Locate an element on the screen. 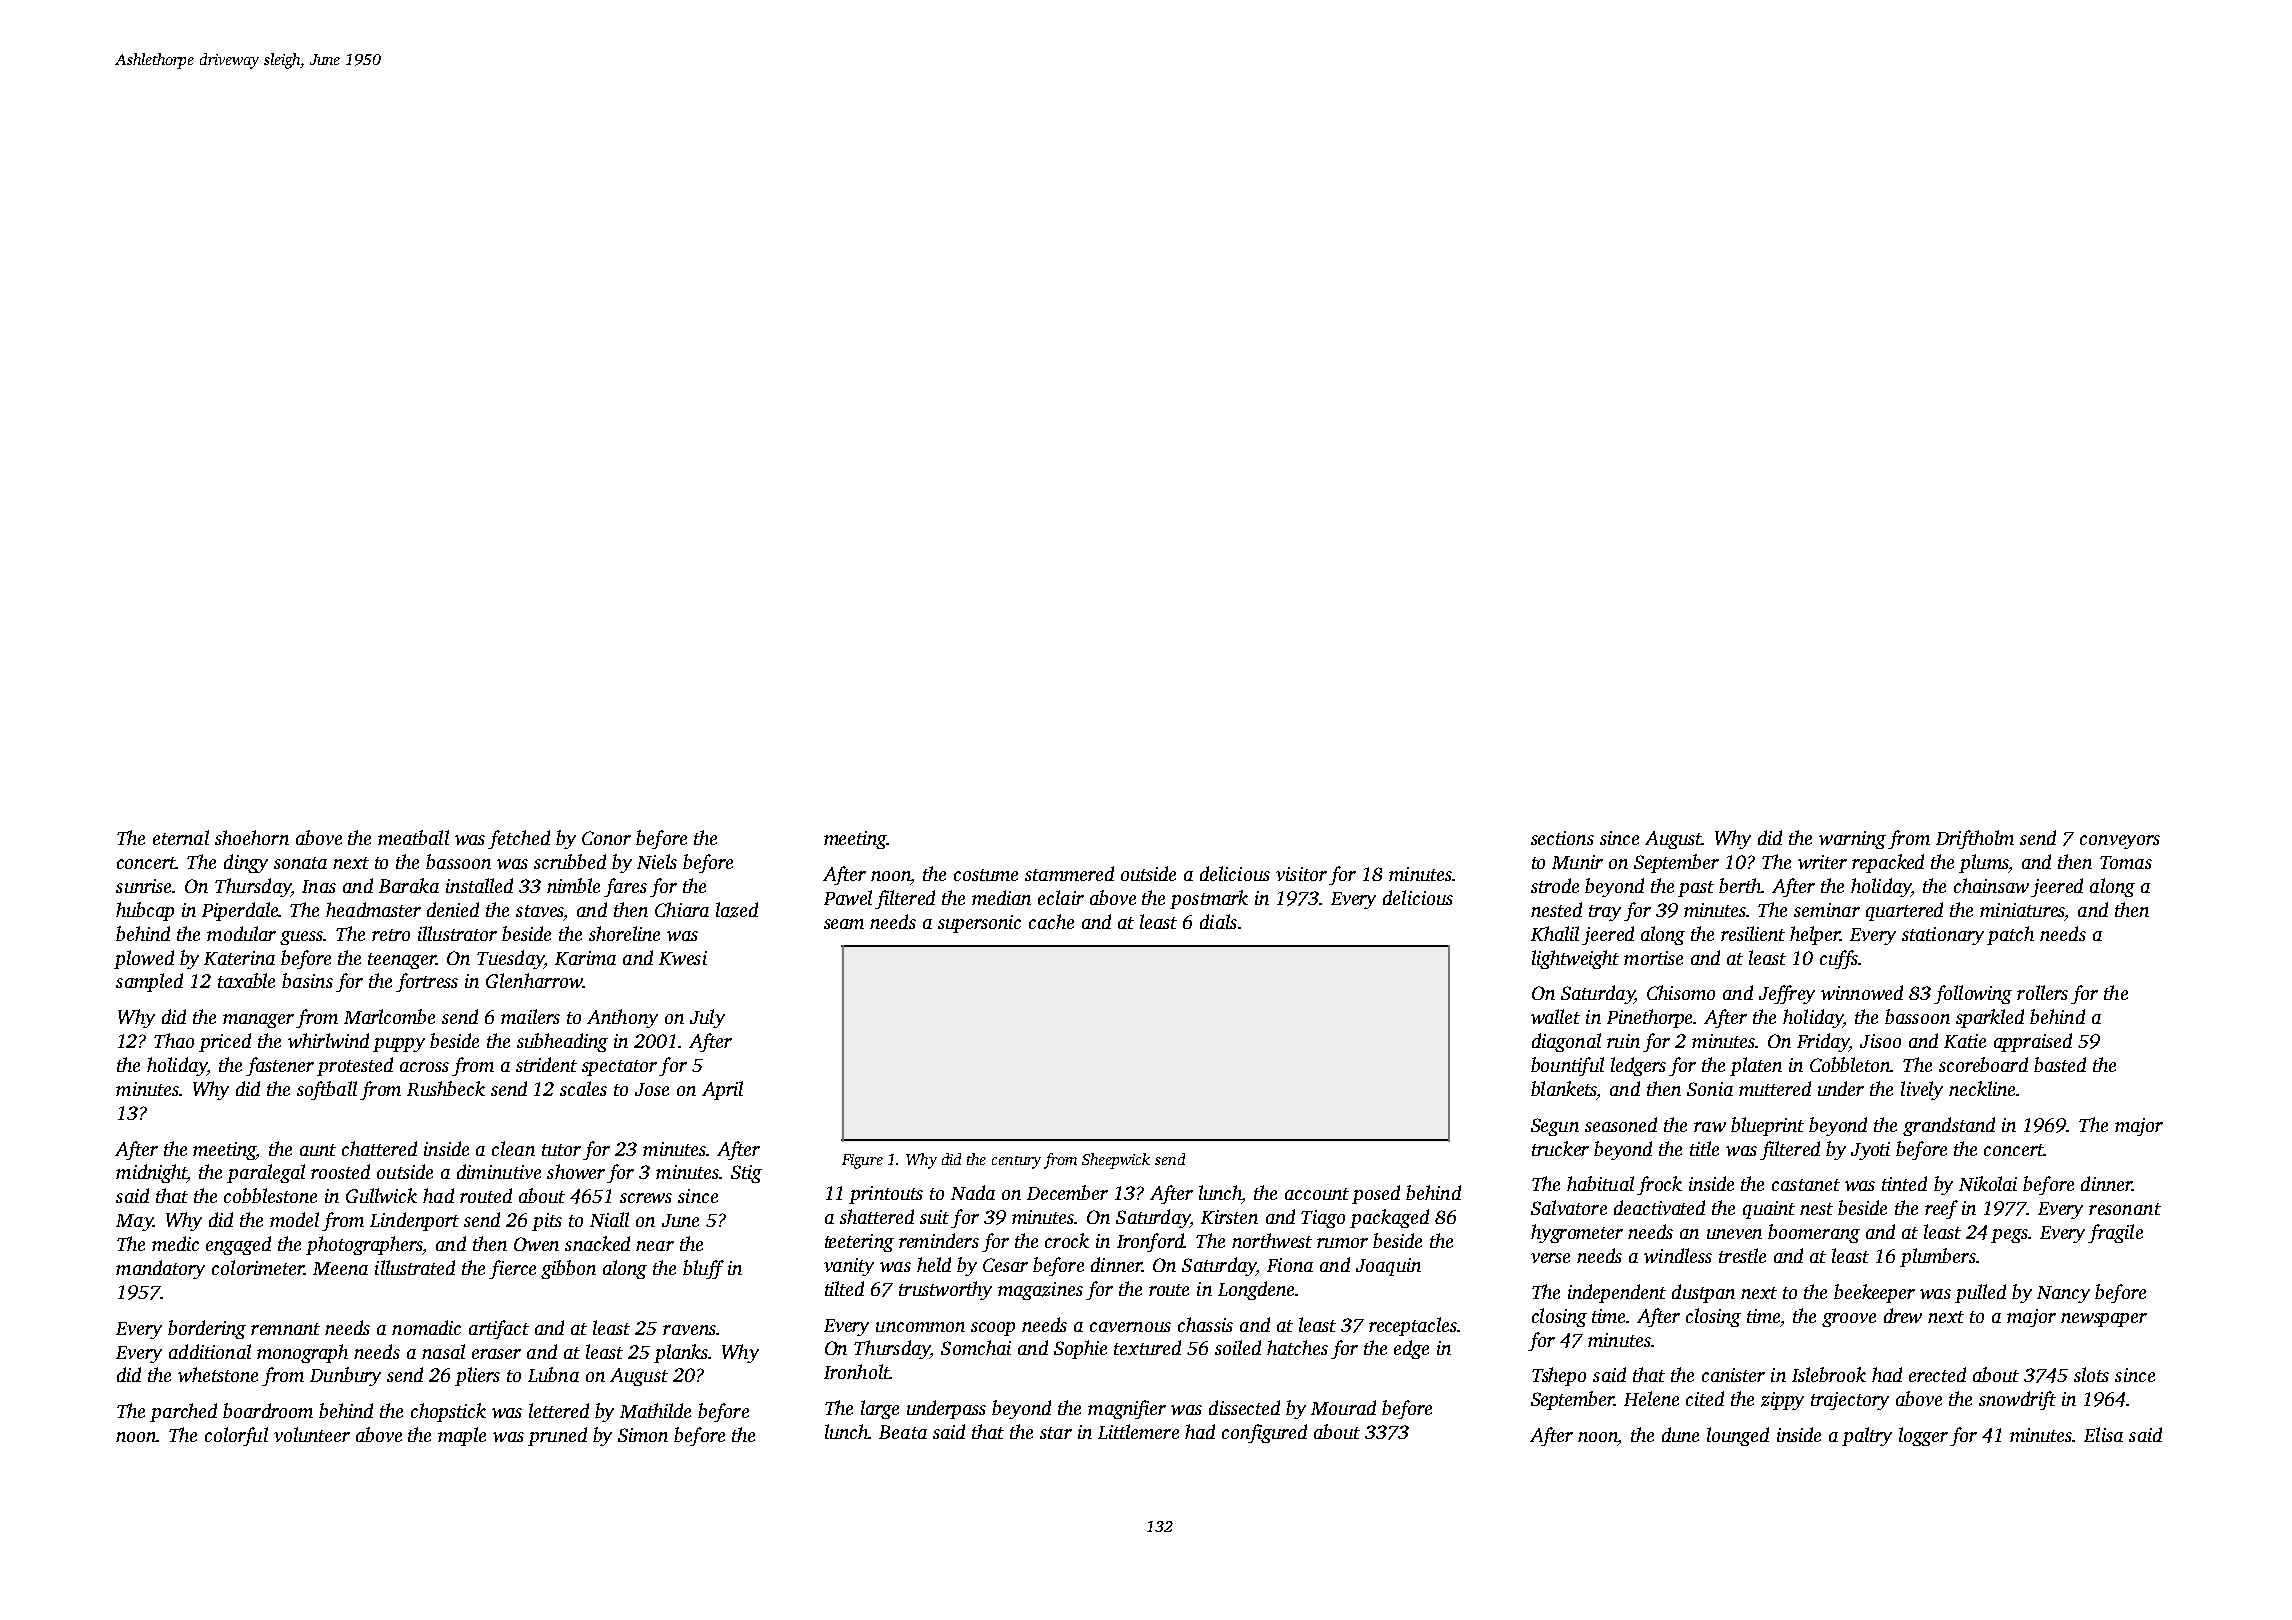 The width and height of the screenshot is (2292, 1620). seminar is located at coordinates (1827, 910).
